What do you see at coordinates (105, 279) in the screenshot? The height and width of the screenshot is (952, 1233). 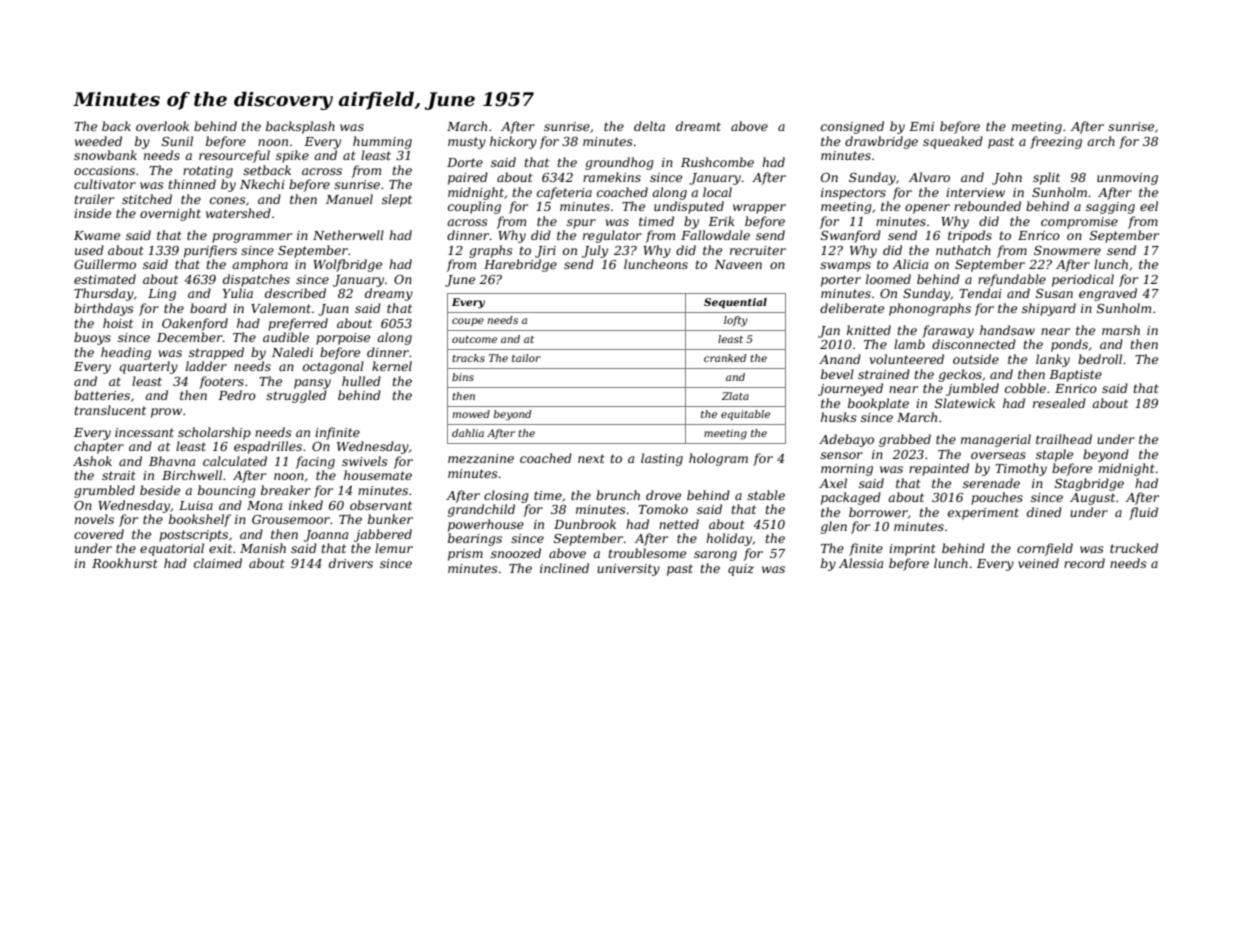 I see `estimated` at bounding box center [105, 279].
